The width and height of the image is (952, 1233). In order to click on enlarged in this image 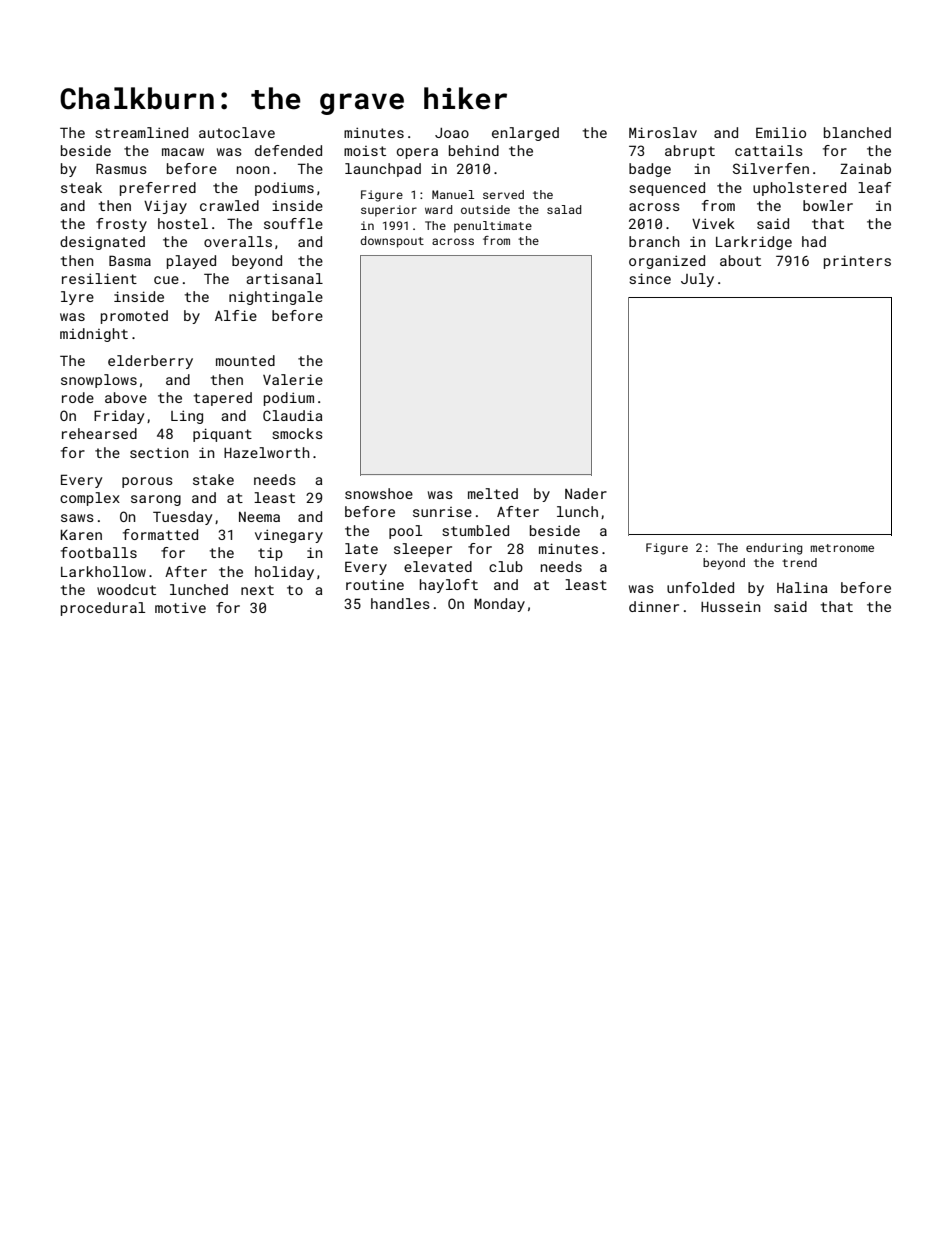, I will do `click(525, 134)`.
